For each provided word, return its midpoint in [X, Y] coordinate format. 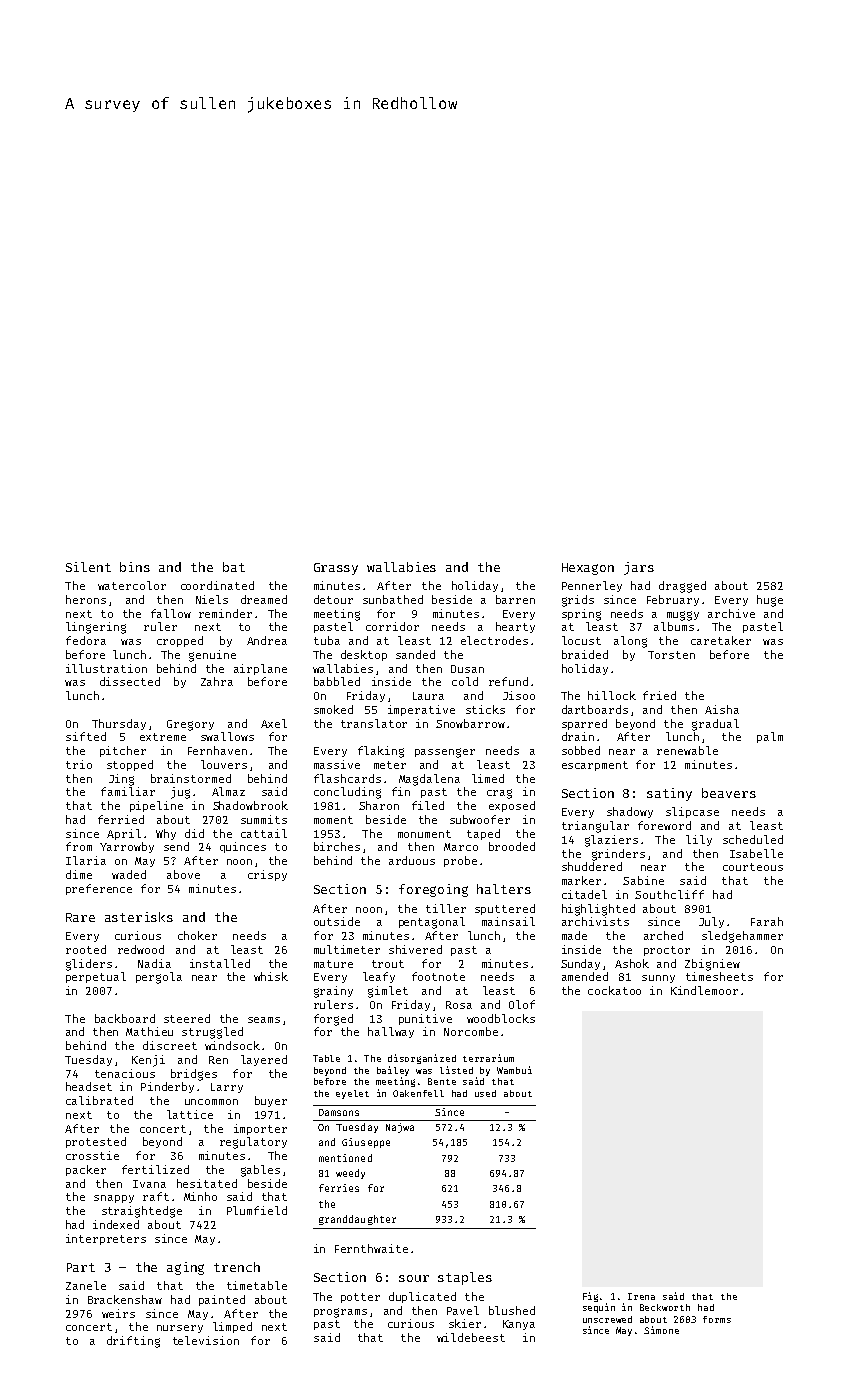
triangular [595, 827]
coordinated [217, 585]
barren [515, 599]
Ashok [632, 963]
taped [483, 834]
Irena [641, 1296]
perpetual [96, 977]
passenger [445, 753]
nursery [180, 1329]
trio [79, 764]
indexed [116, 1224]
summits [264, 819]
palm [770, 737]
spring [581, 615]
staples [465, 1278]
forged [333, 1020]
